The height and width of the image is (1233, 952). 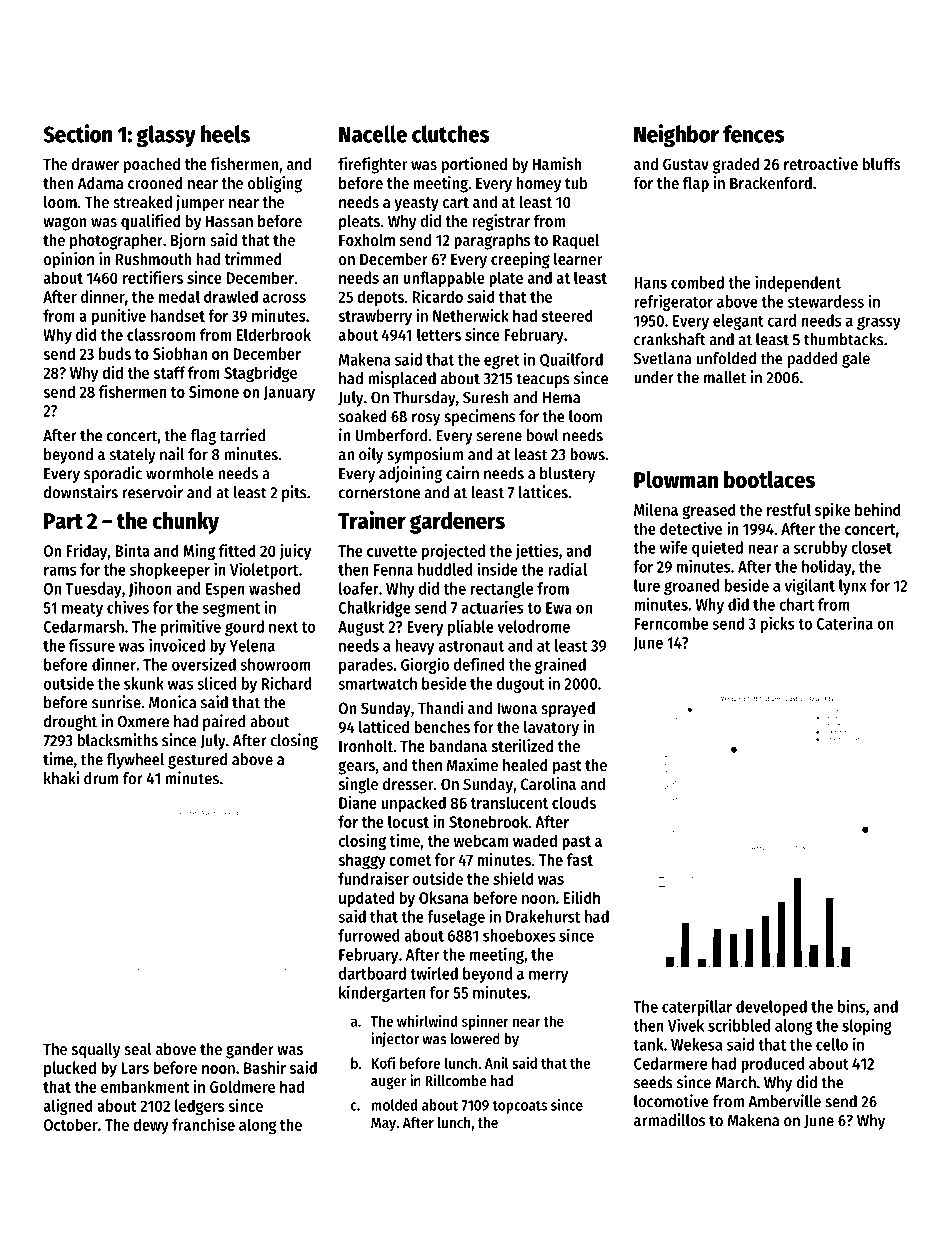 What do you see at coordinates (676, 479) in the image?
I see `Plowman` at bounding box center [676, 479].
